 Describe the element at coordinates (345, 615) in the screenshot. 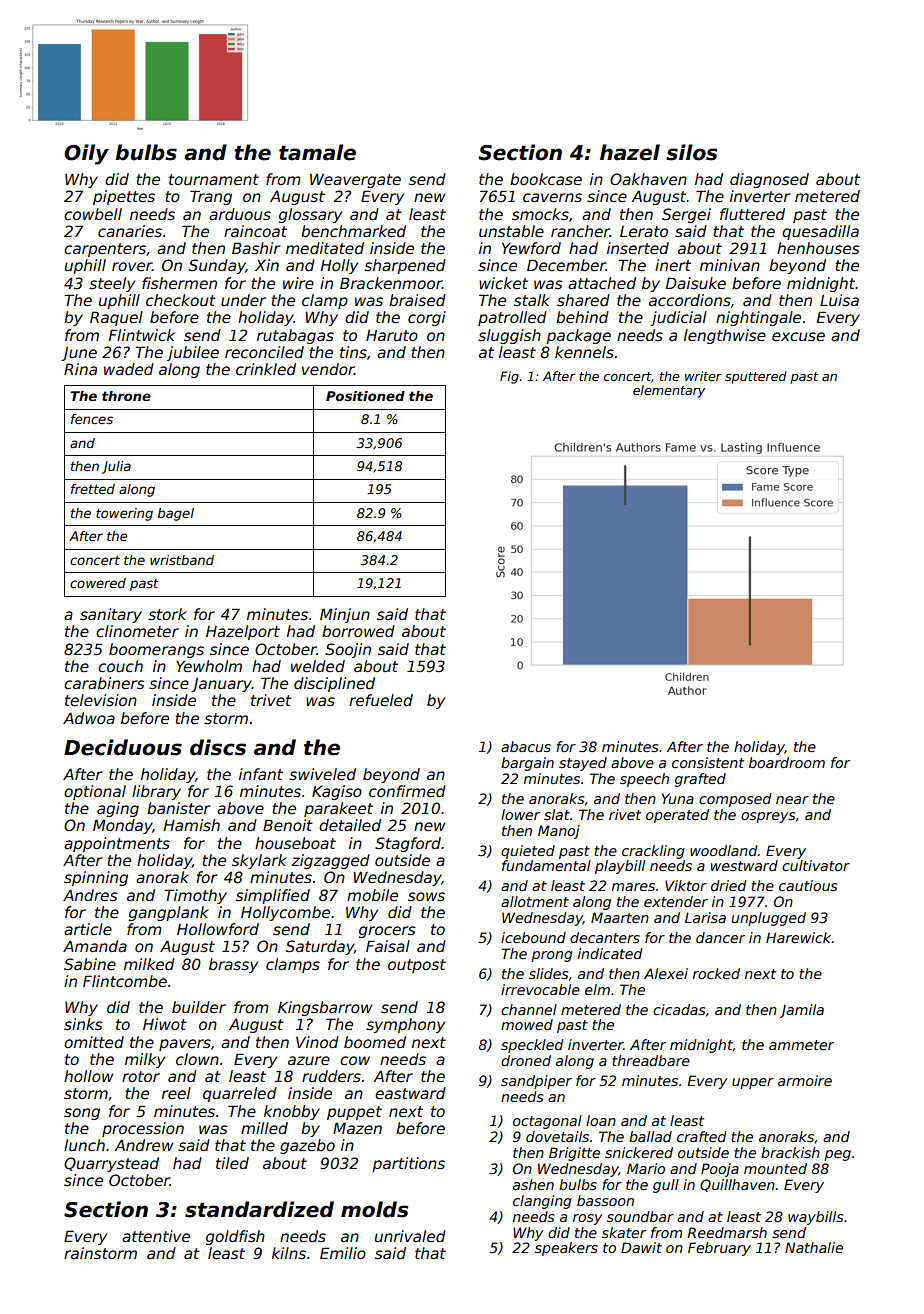

I see `Minjun` at that location.
